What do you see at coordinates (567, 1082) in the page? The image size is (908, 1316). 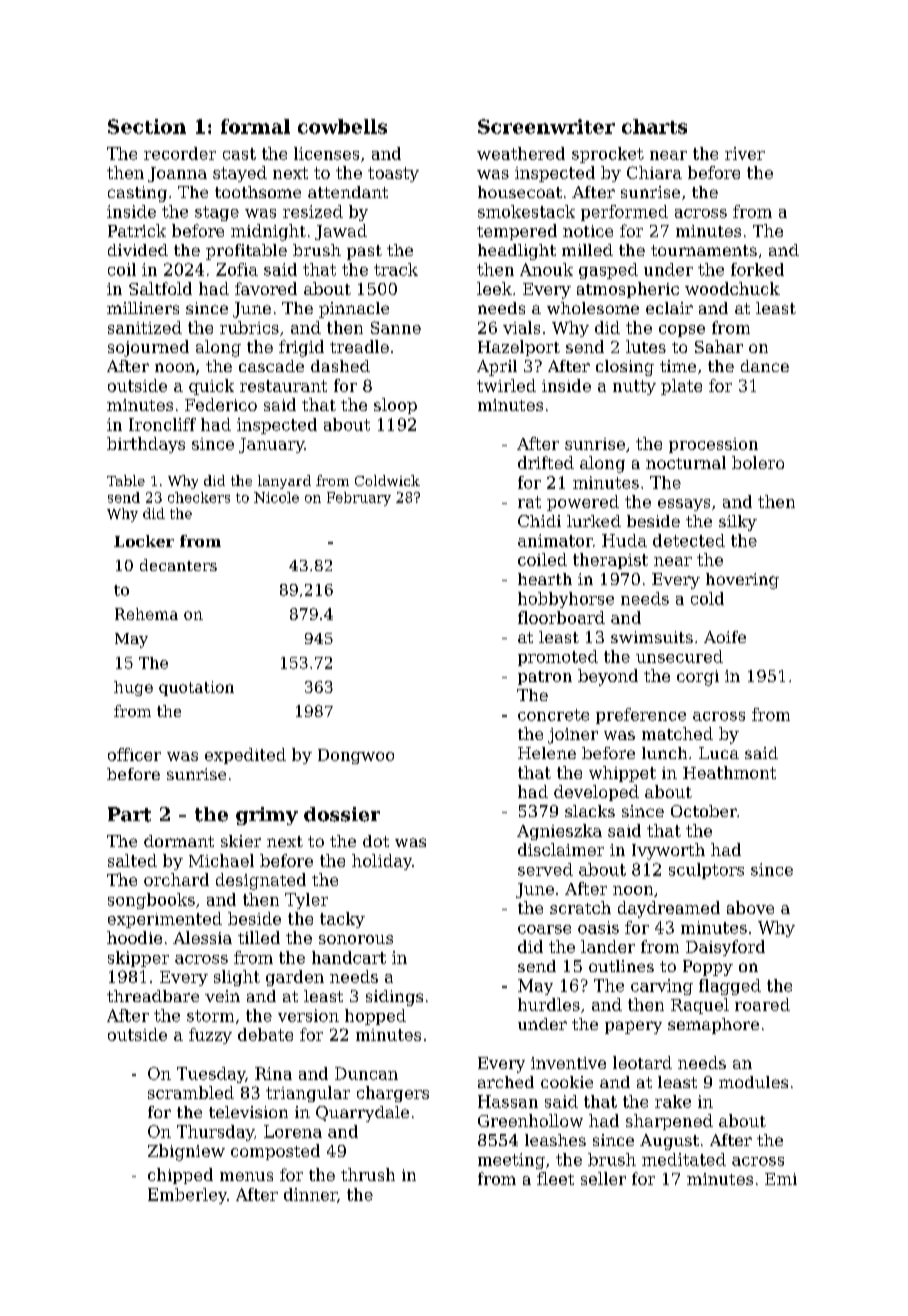 I see `cookie` at bounding box center [567, 1082].
